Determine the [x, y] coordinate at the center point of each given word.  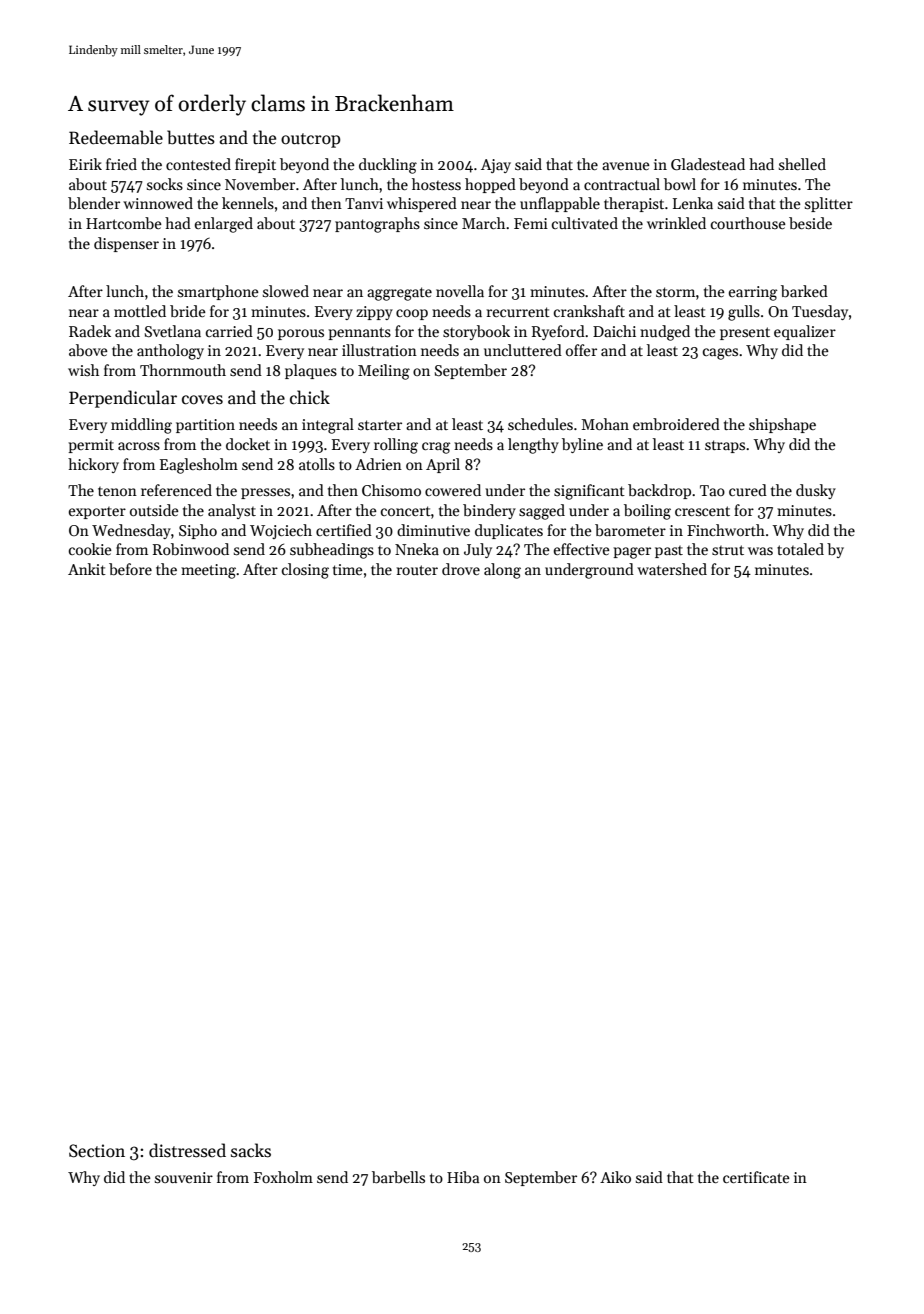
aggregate [399, 294]
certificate [756, 1177]
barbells [398, 1177]
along [502, 571]
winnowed [158, 203]
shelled [802, 164]
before [130, 569]
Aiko [615, 1177]
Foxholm [283, 1177]
